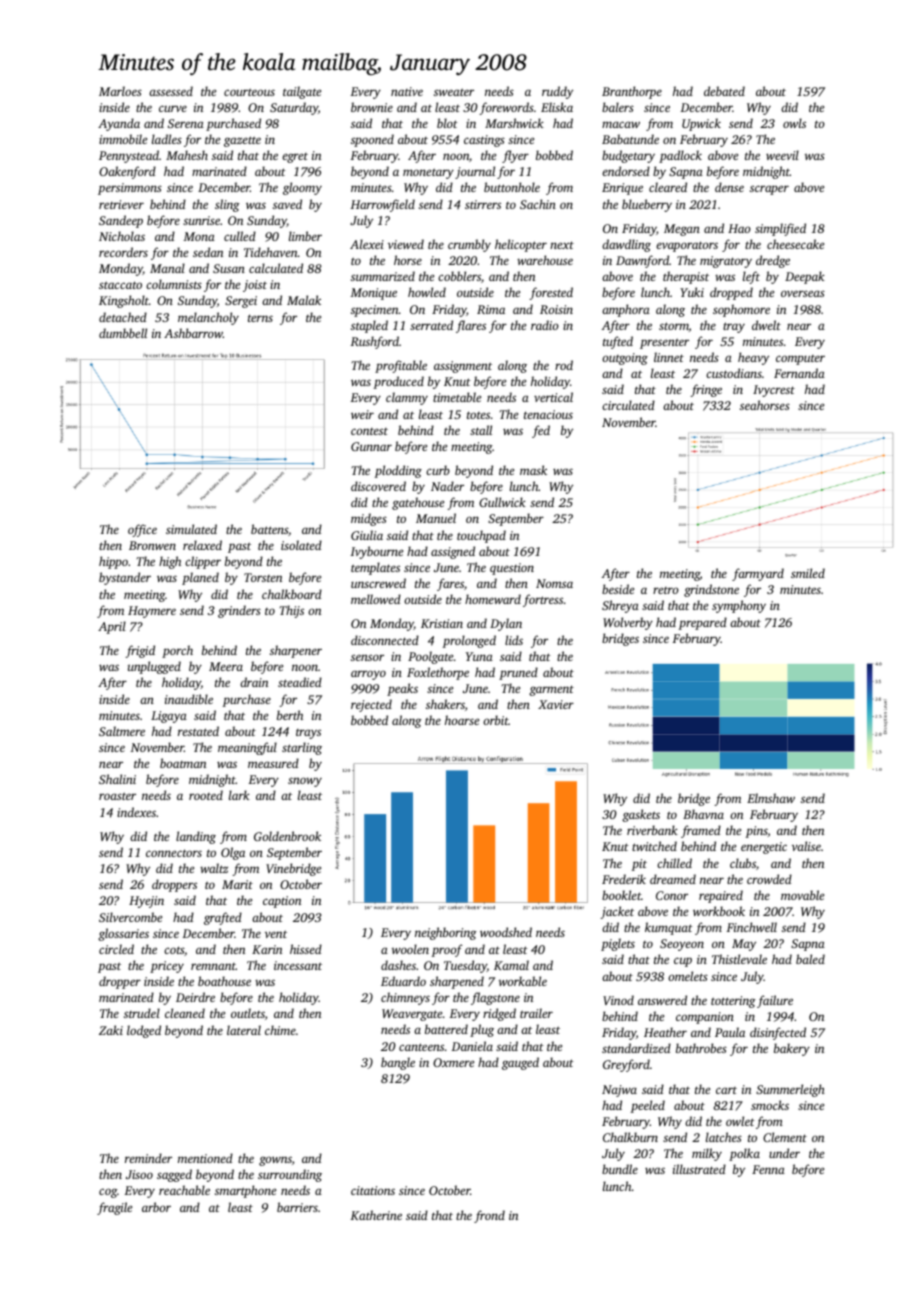  Describe the element at coordinates (254, 682) in the screenshot. I see `drain` at that location.
